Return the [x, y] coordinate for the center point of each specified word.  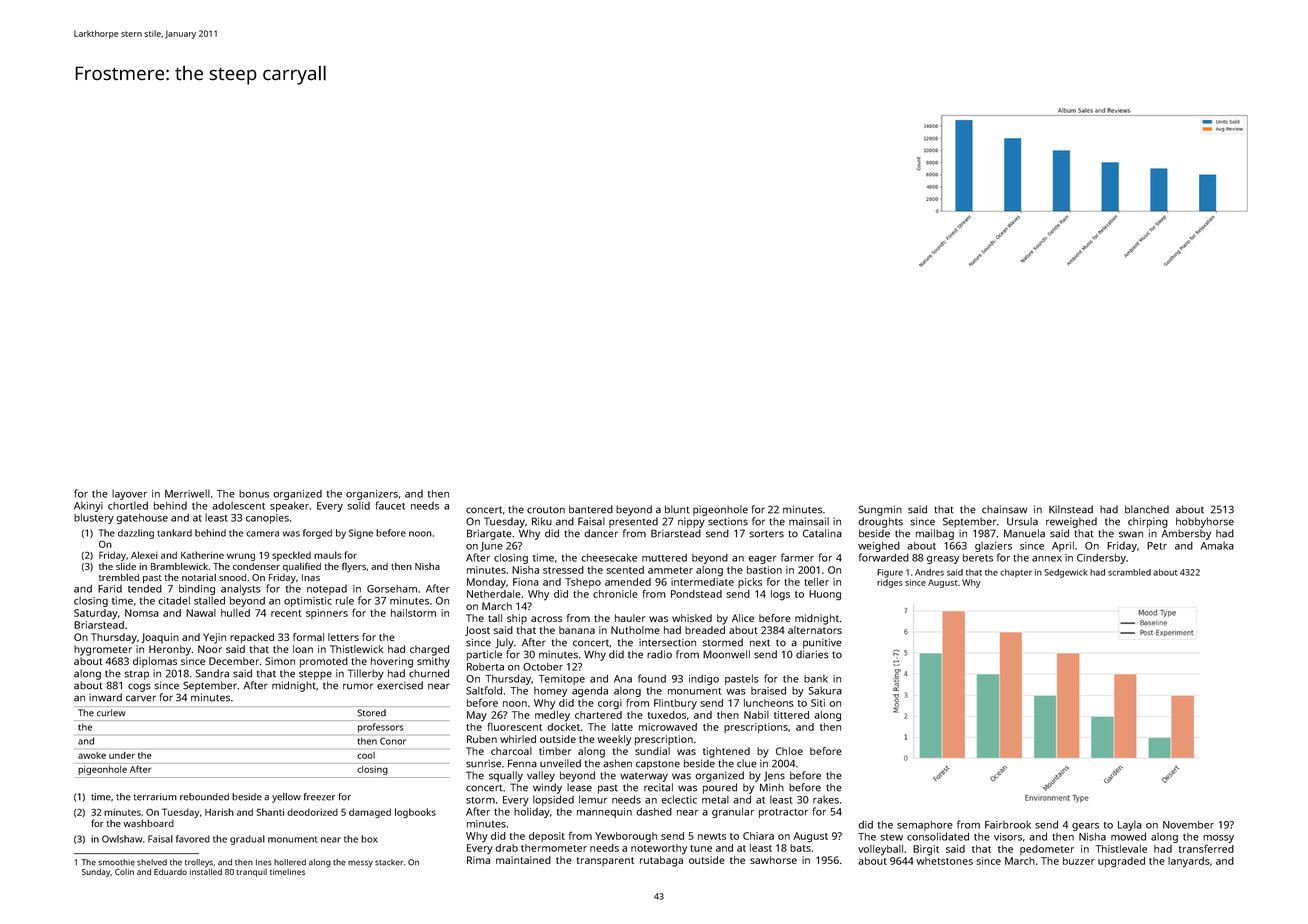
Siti [818, 703]
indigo [704, 680]
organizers [372, 495]
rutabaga [661, 861]
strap [137, 675]
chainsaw [1004, 509]
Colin [124, 872]
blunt [677, 509]
